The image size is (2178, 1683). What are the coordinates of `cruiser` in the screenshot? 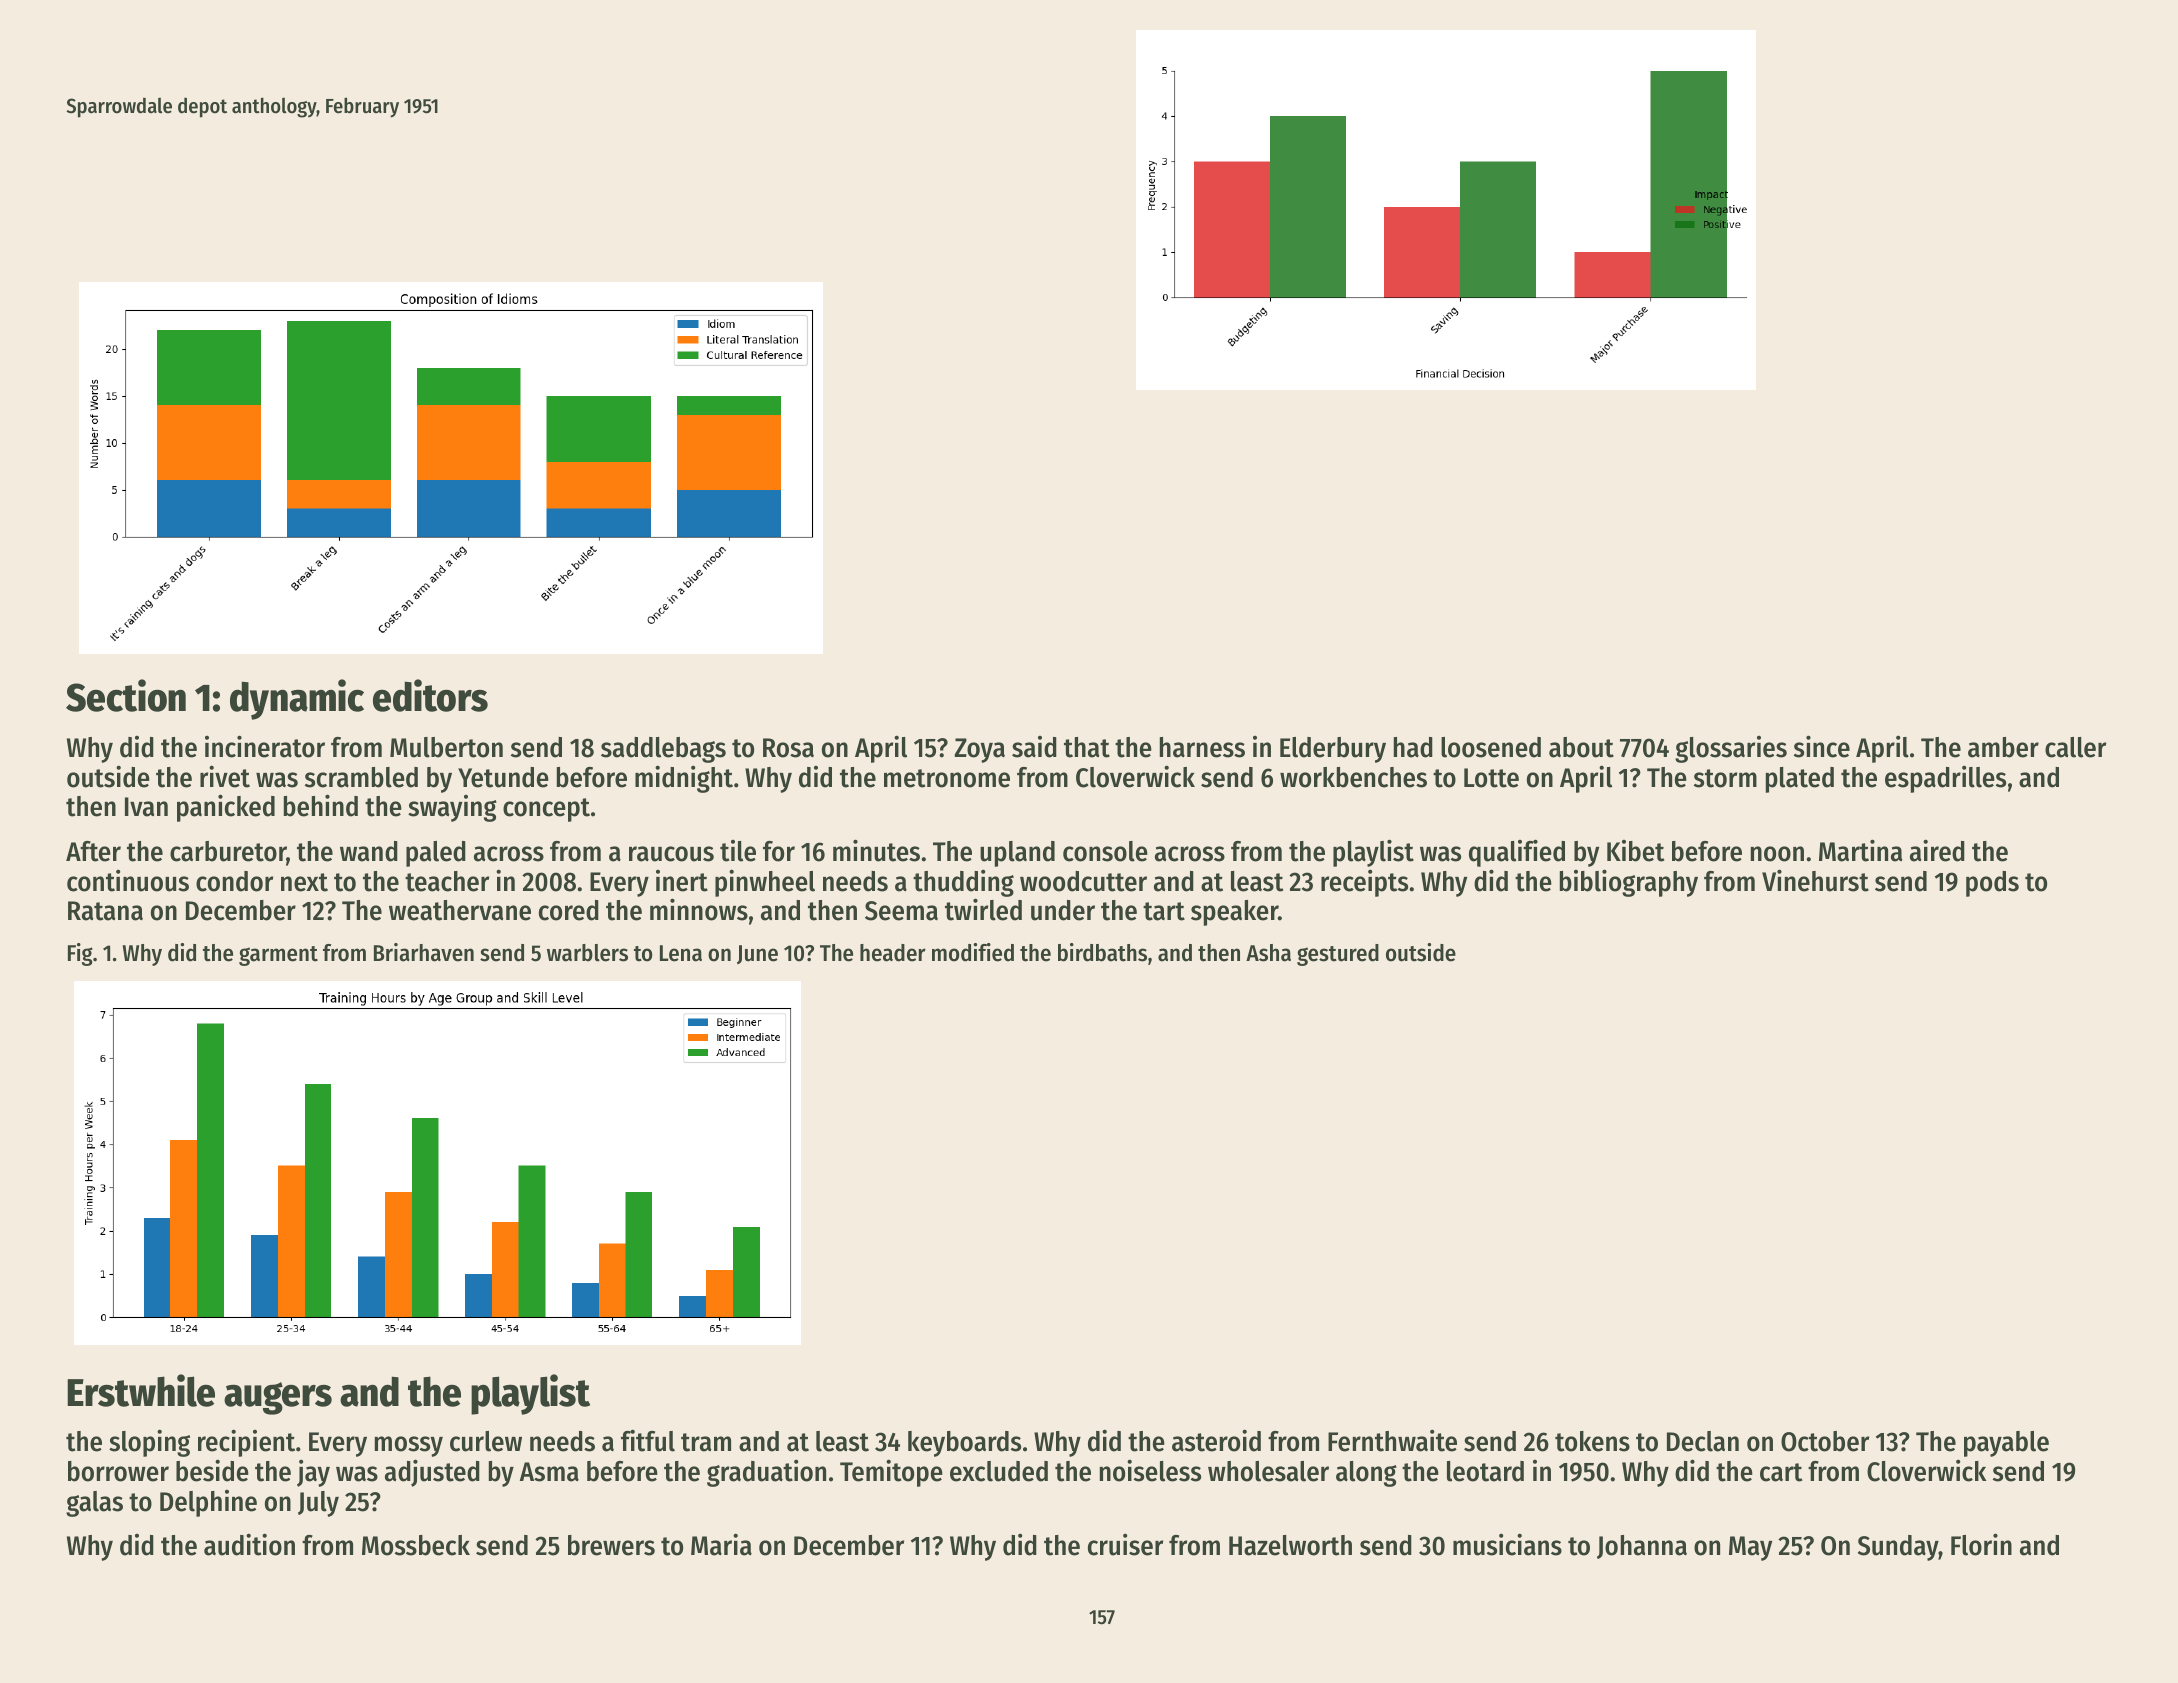 It's located at (1125, 1544).
